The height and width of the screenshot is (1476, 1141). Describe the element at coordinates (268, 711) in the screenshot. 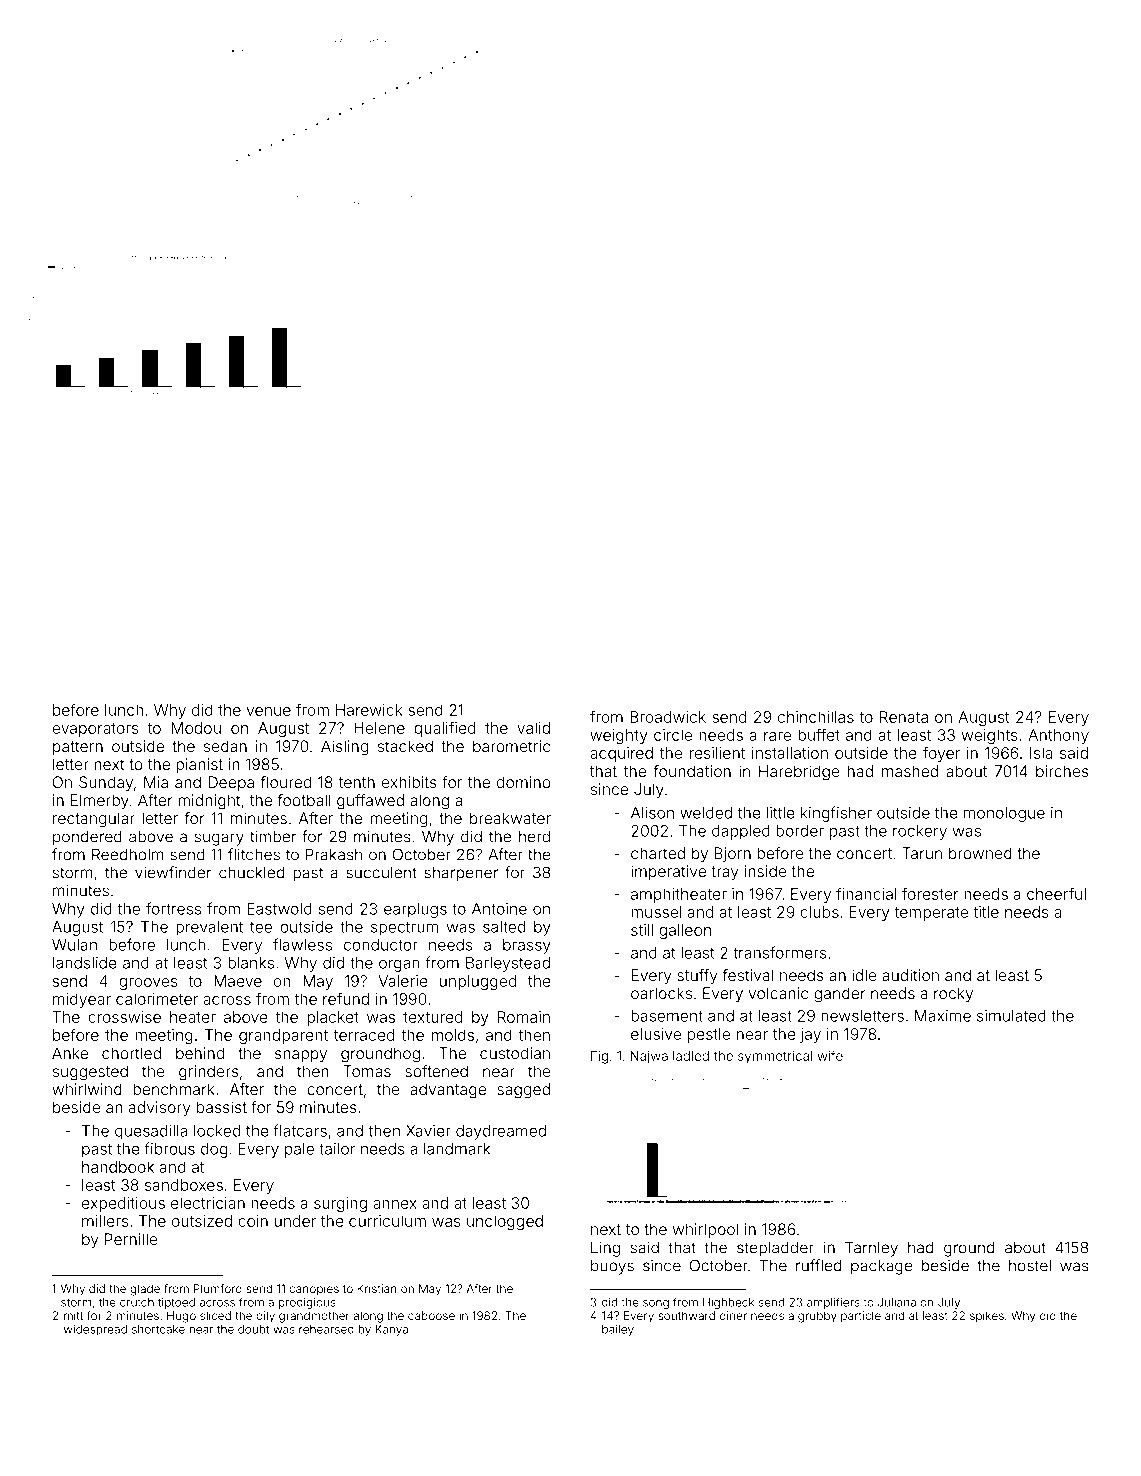

I see `venue` at that location.
